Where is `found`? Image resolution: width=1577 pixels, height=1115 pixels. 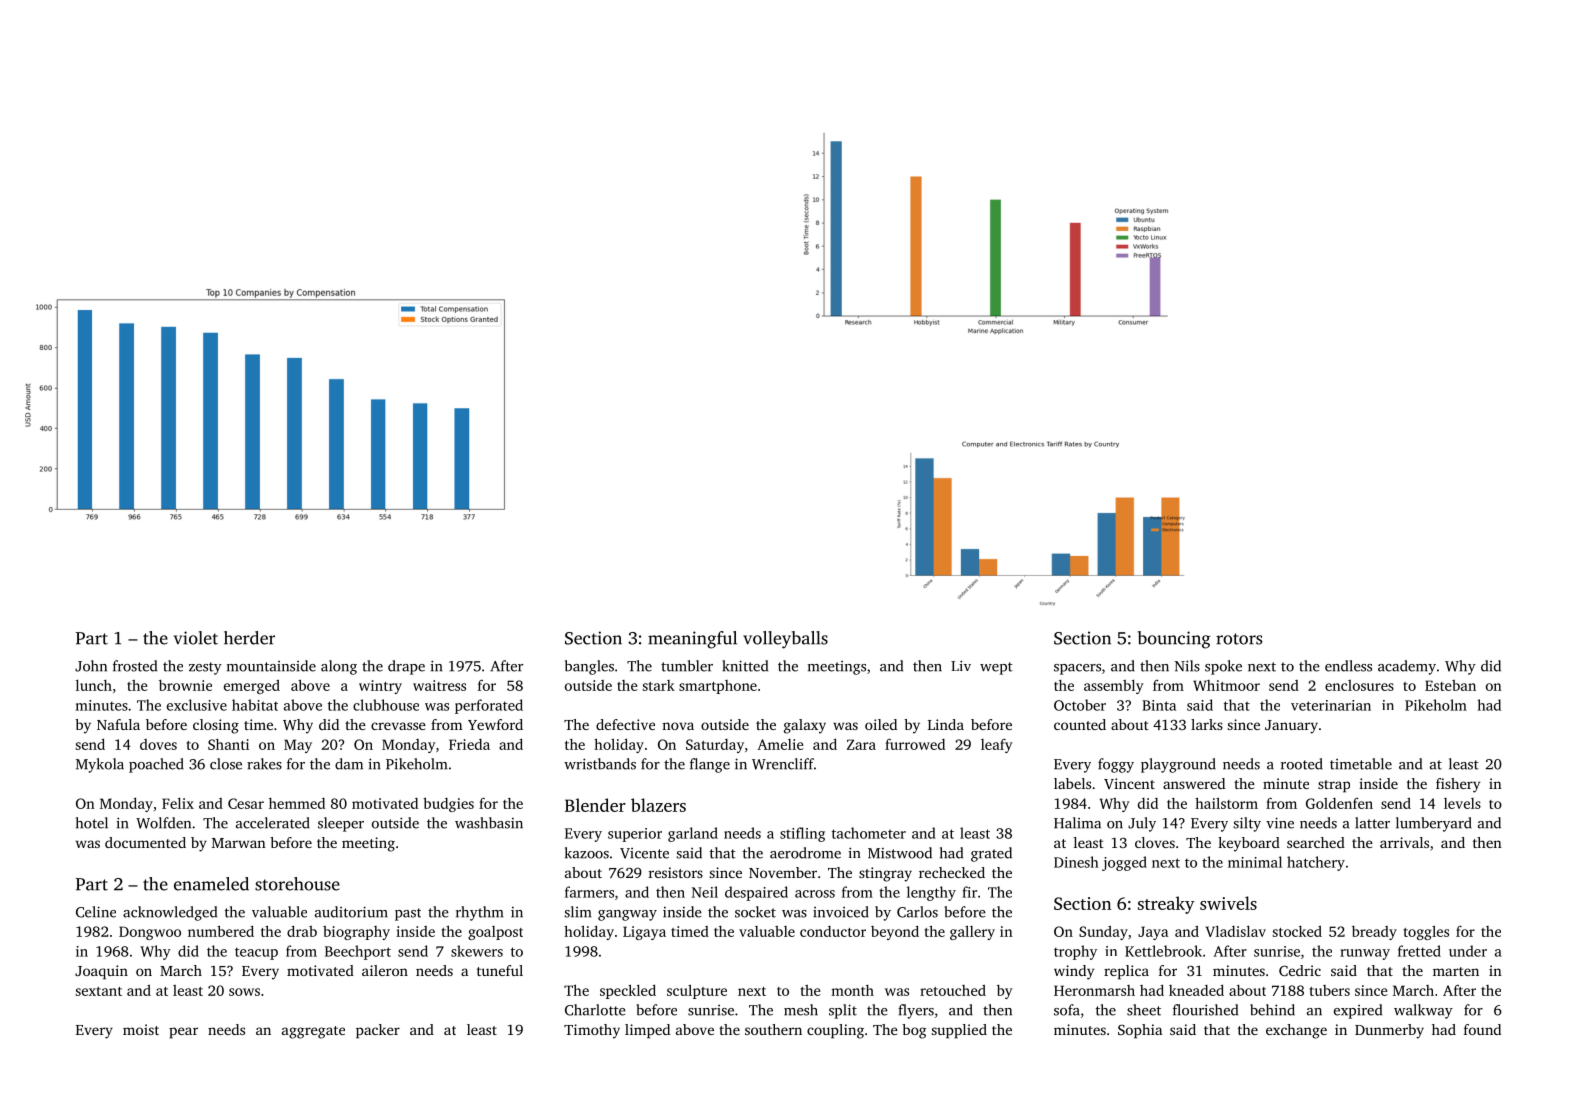
found is located at coordinates (1482, 1029).
